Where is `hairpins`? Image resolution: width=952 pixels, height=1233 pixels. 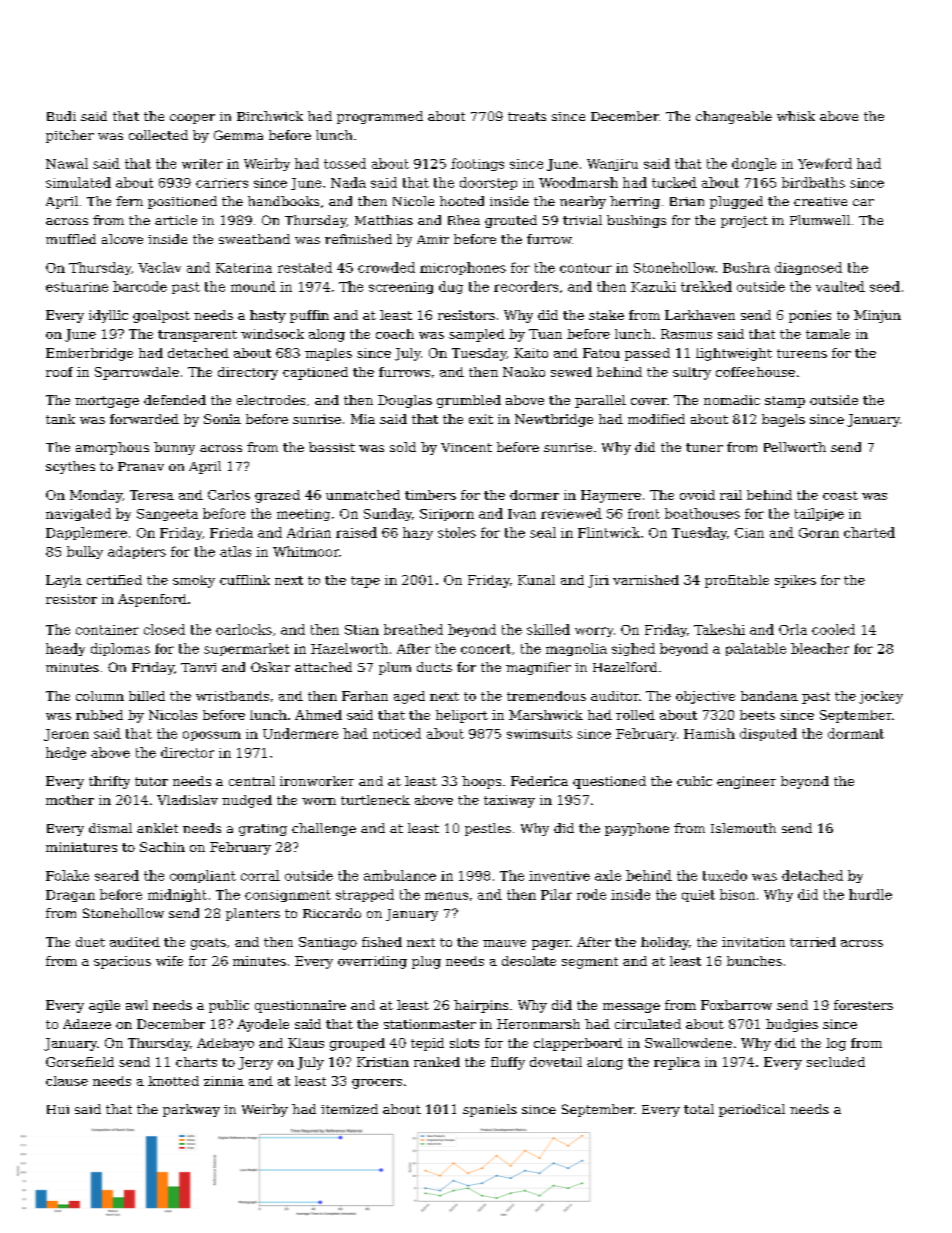 hairpins is located at coordinates (481, 1006).
